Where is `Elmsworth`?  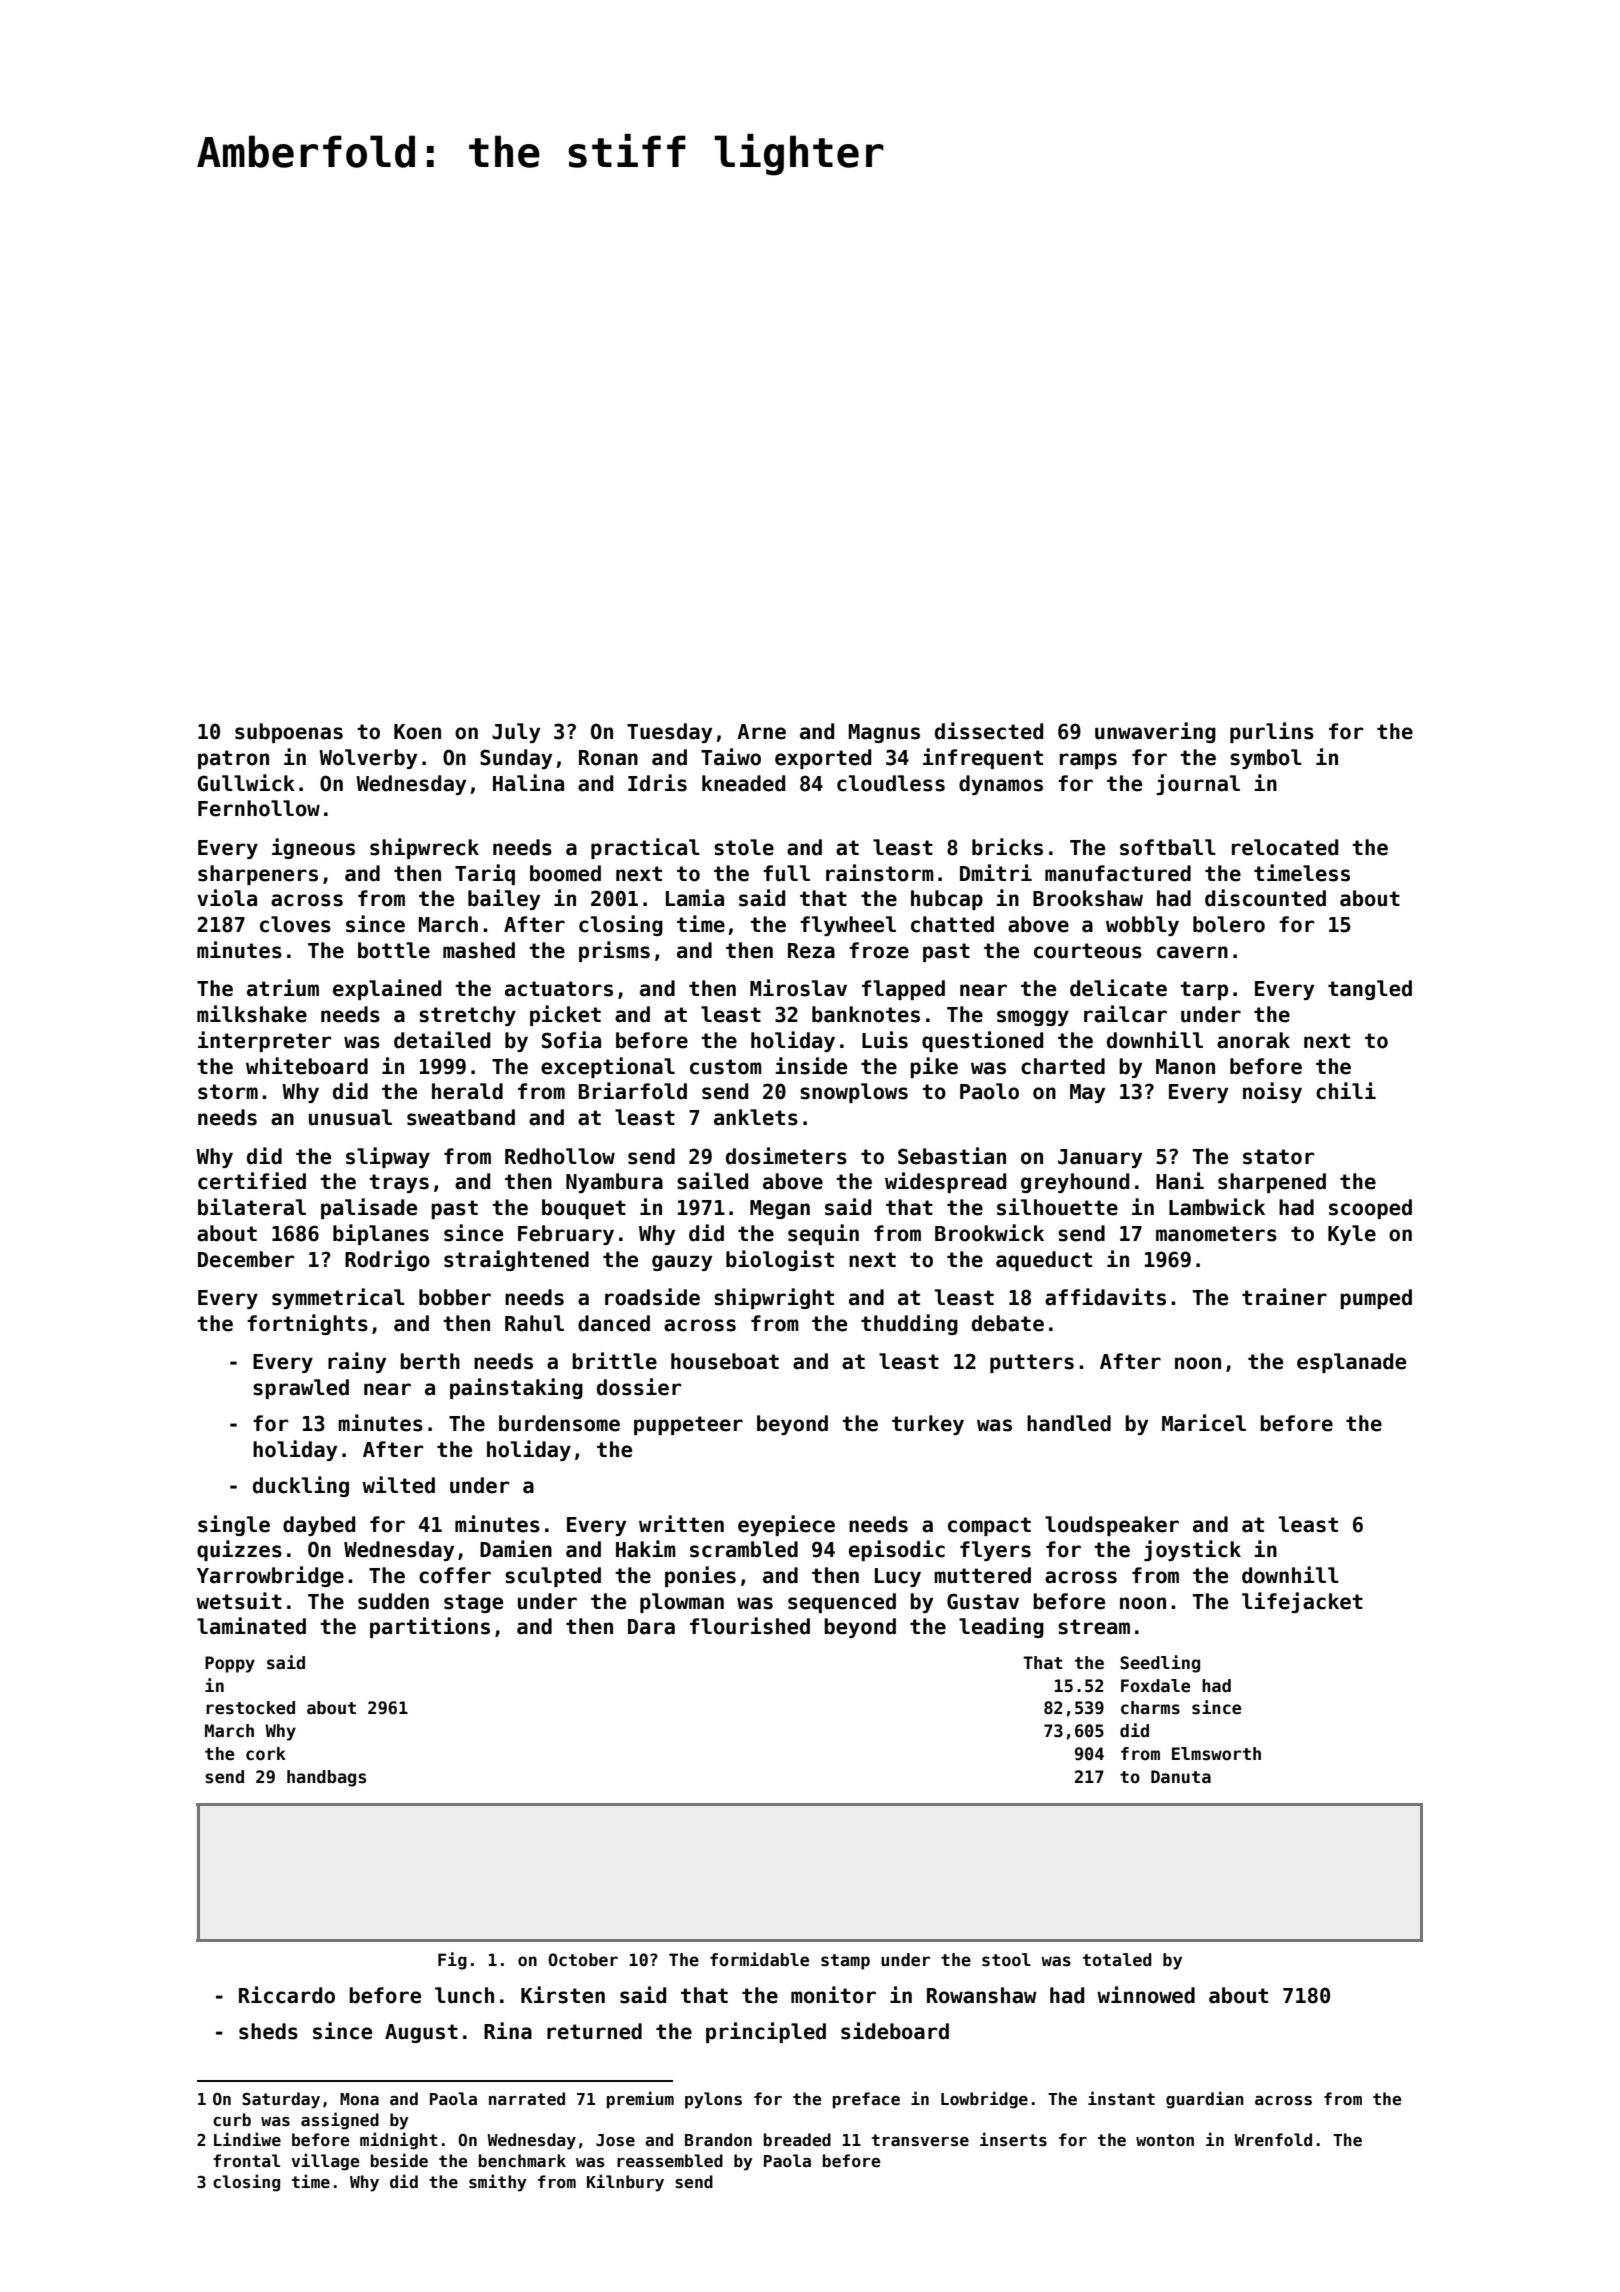 Elmsworth is located at coordinates (1216, 1754).
